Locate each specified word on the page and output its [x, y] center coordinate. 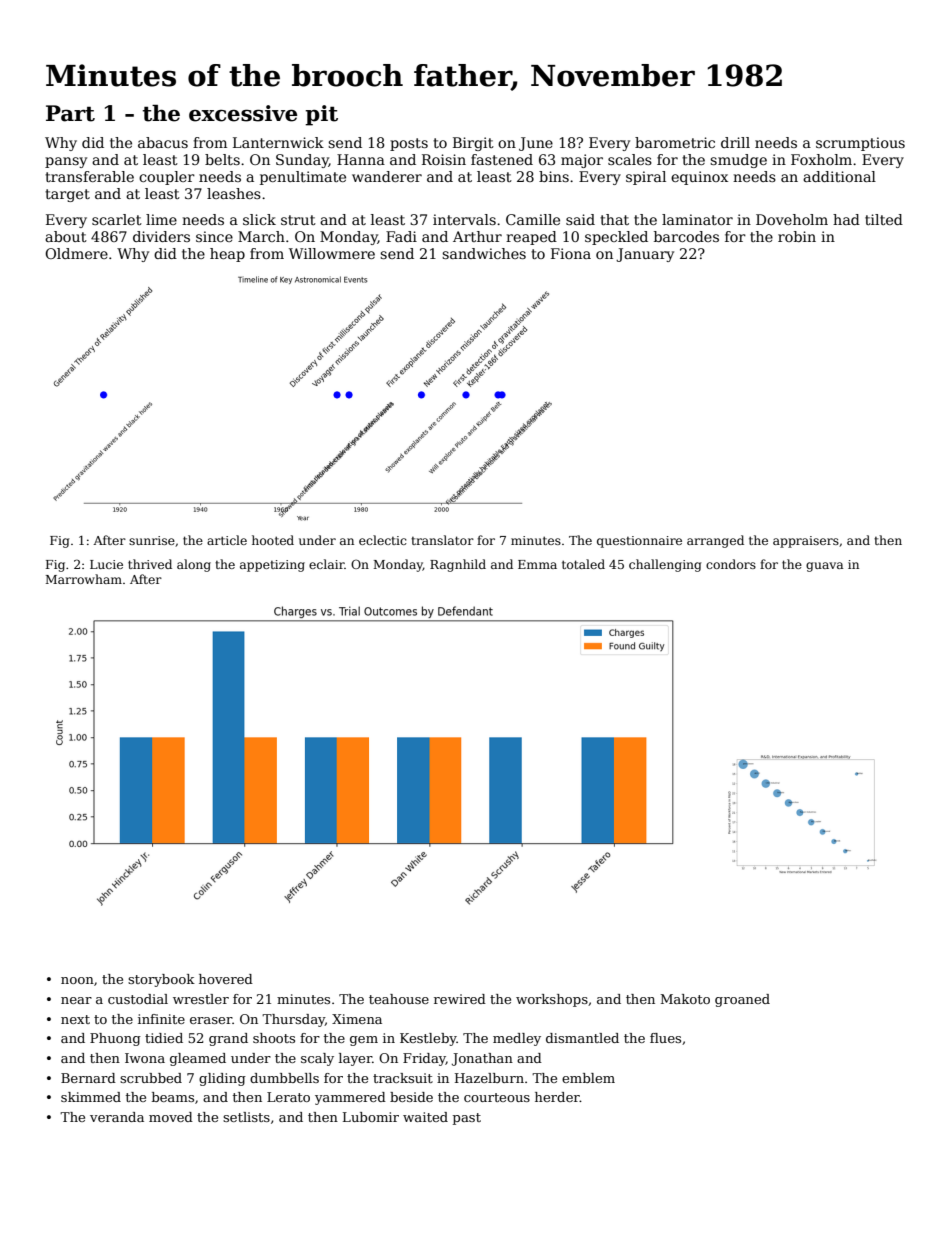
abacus [163, 142]
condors [731, 564]
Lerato [288, 1097]
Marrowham [84, 579]
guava [824, 567]
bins [554, 176]
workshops [552, 1000]
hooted [273, 540]
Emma [537, 564]
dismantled [582, 1038]
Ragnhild [458, 565]
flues [665, 1038]
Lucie [106, 564]
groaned [742, 1000]
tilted [884, 219]
